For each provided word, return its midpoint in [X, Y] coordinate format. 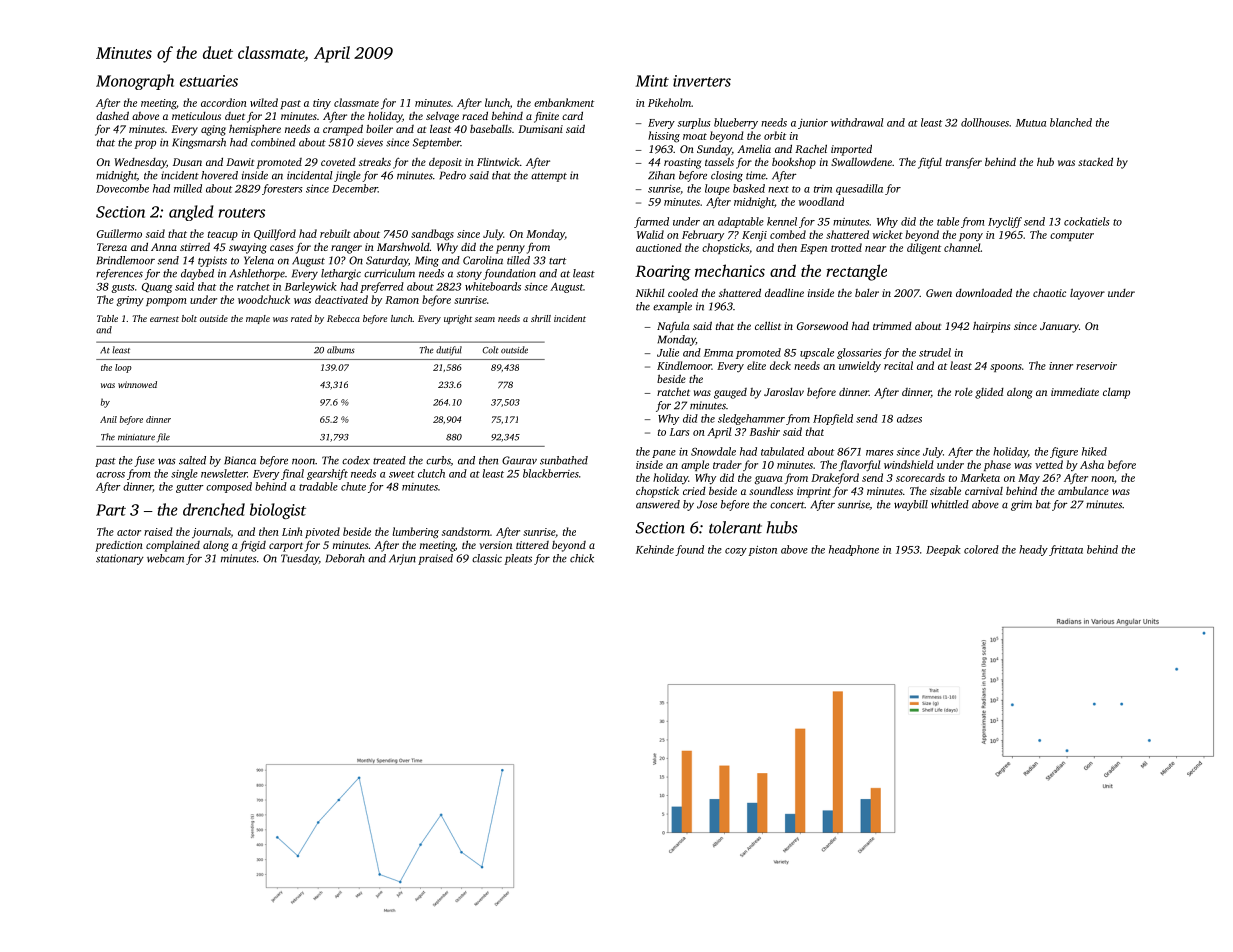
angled [191, 213]
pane [664, 454]
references [119, 274]
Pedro [452, 175]
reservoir [1096, 366]
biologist [278, 511]
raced [475, 115]
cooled [683, 292]
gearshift [327, 474]
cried [694, 491]
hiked [1094, 451]
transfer [964, 163]
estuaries [209, 81]
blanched [1071, 122]
